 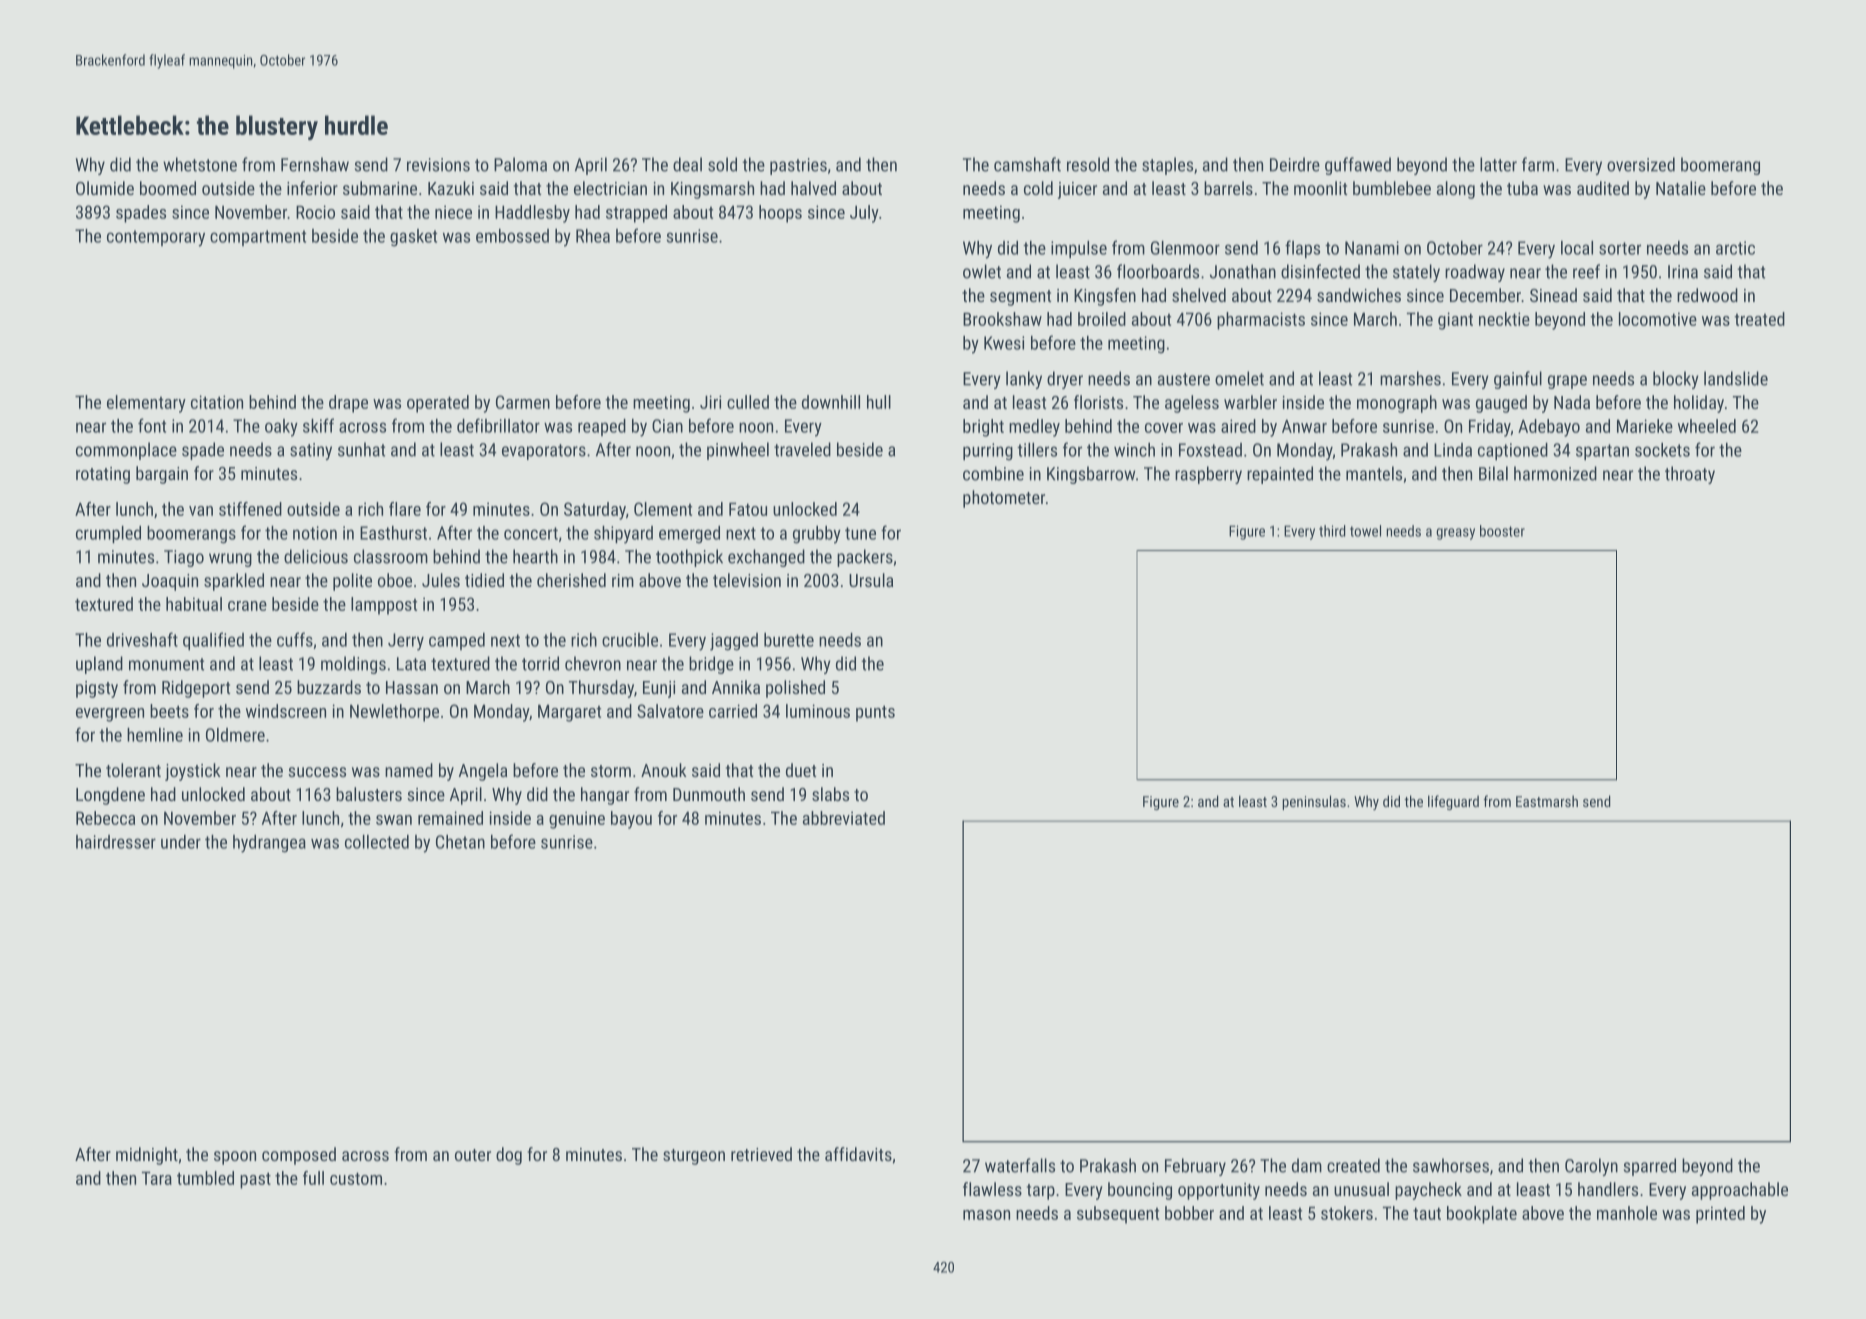 What do you see at coordinates (986, 1215) in the image?
I see `mason` at bounding box center [986, 1215].
